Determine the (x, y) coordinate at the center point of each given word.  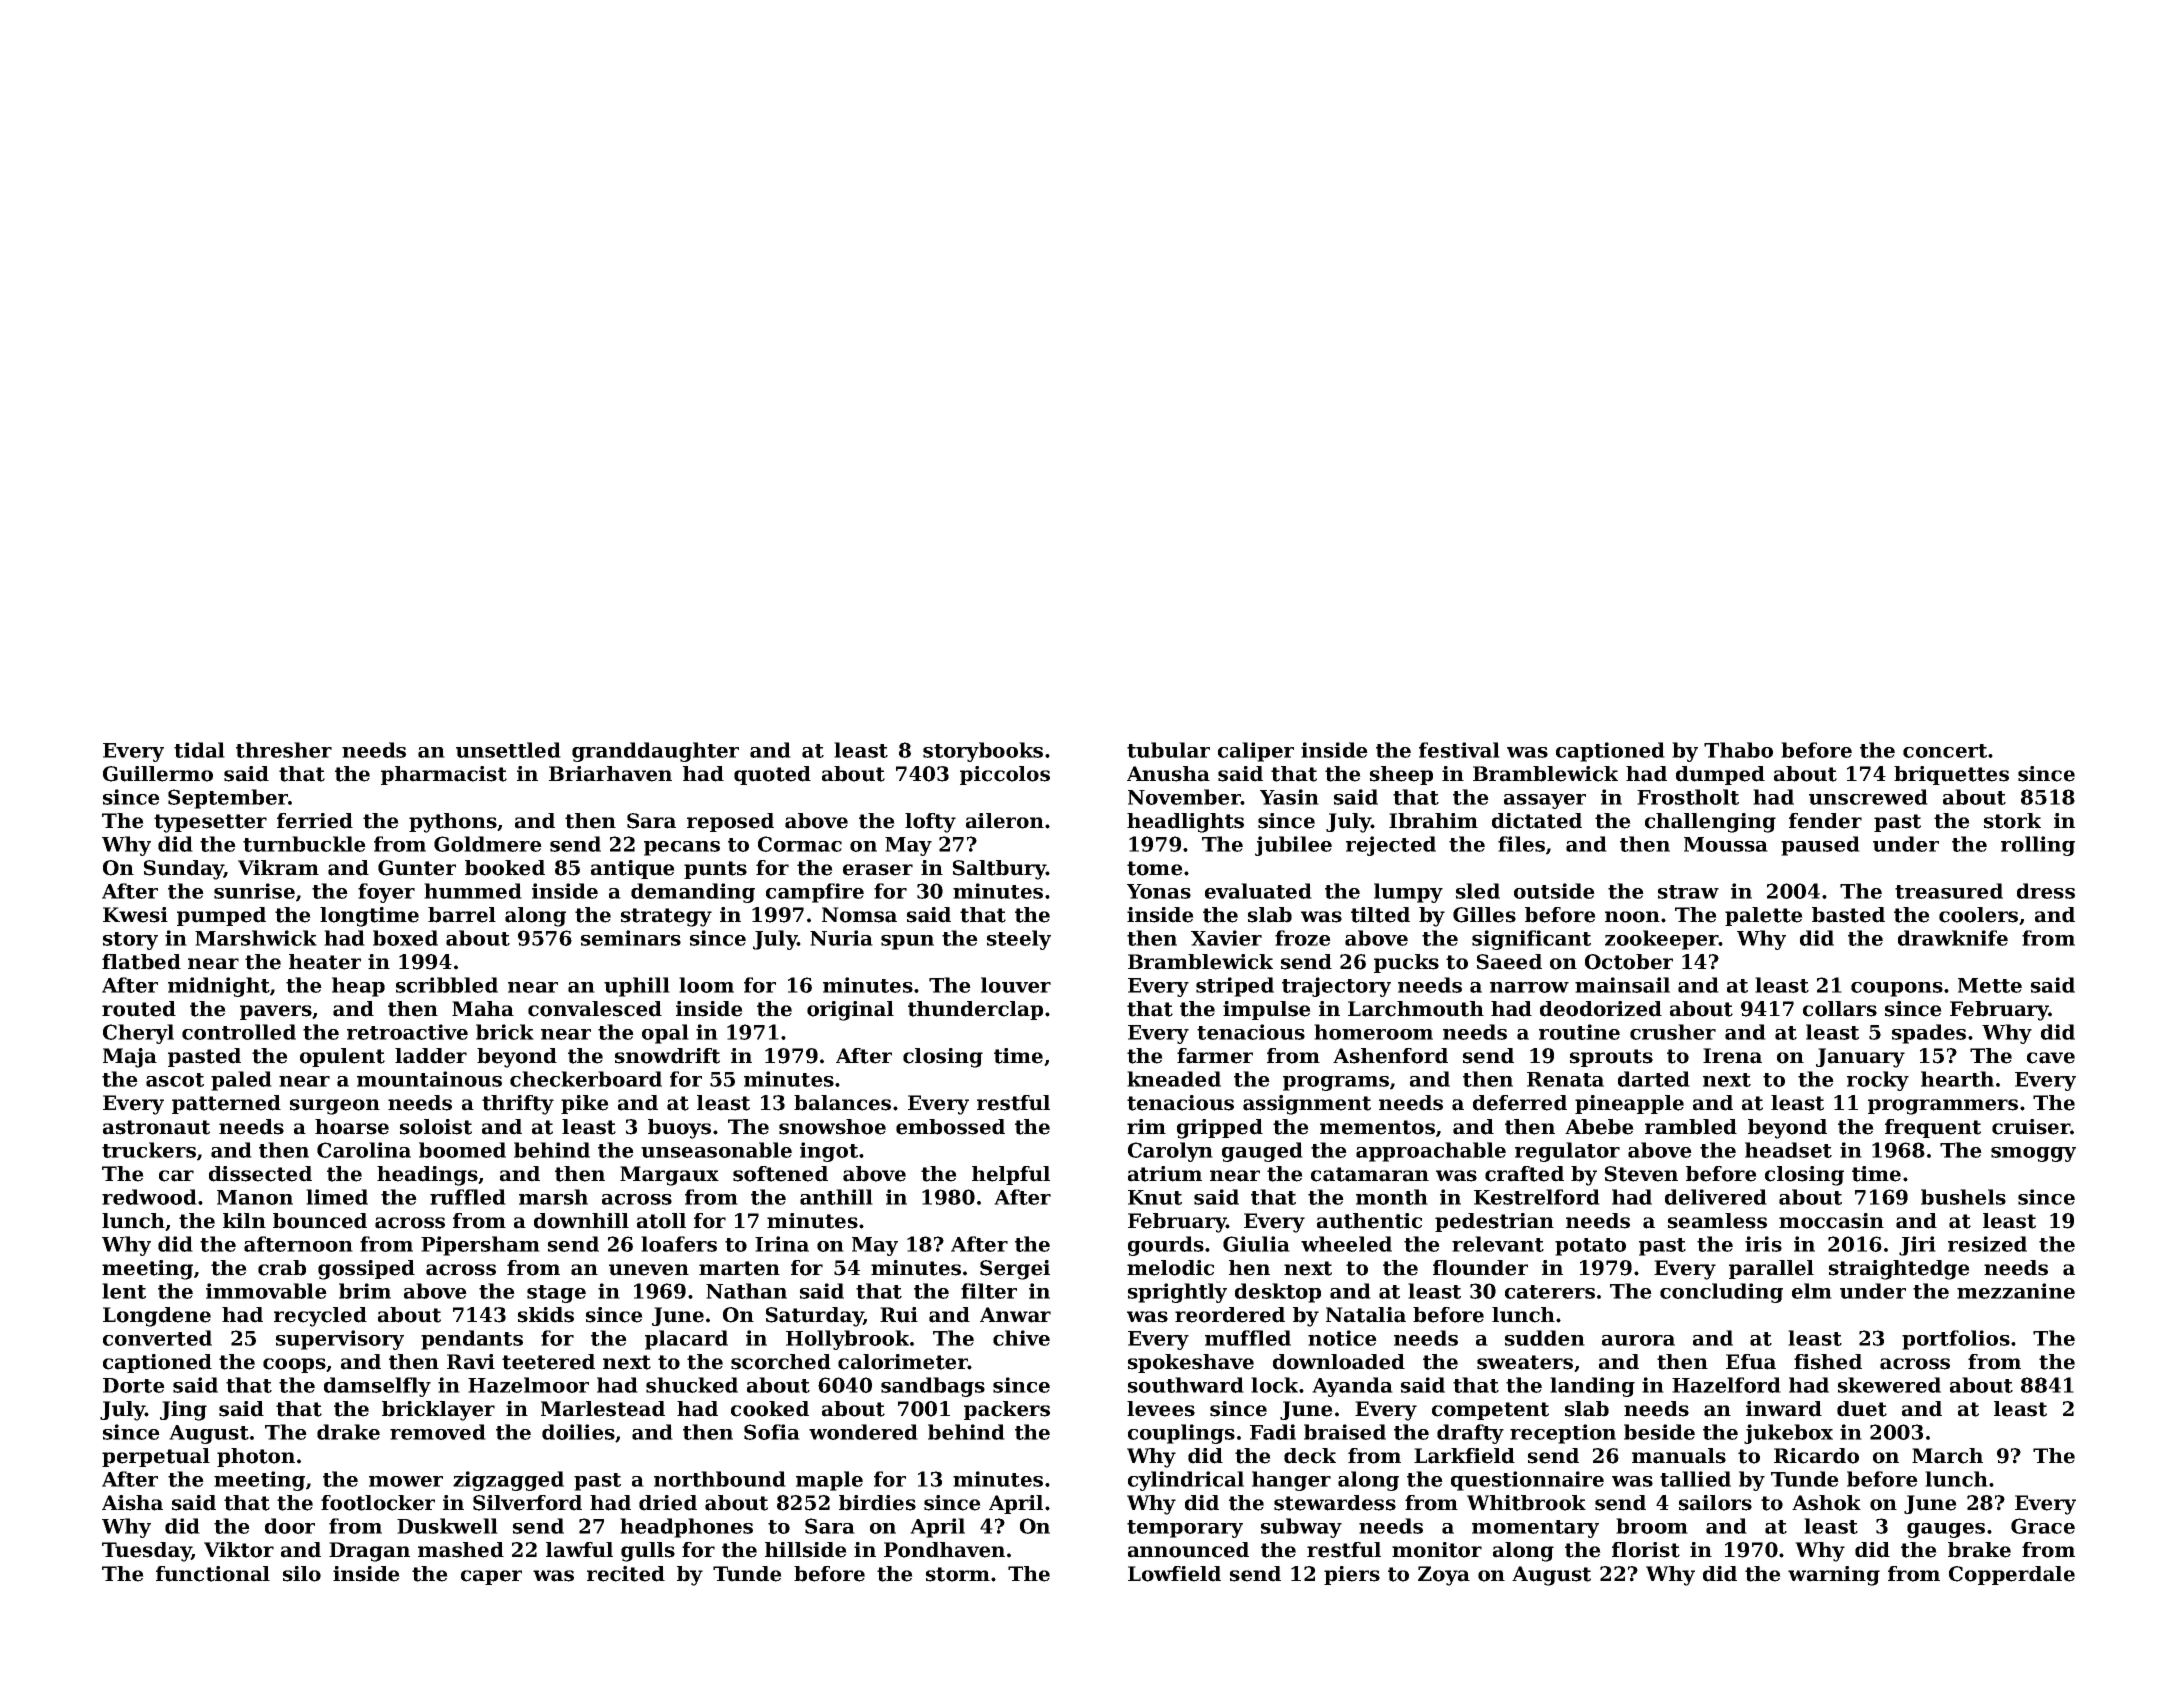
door (290, 1526)
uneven (649, 1270)
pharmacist (444, 775)
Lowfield (1174, 1574)
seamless (1717, 1221)
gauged (1262, 1152)
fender (1825, 821)
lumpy (1408, 893)
